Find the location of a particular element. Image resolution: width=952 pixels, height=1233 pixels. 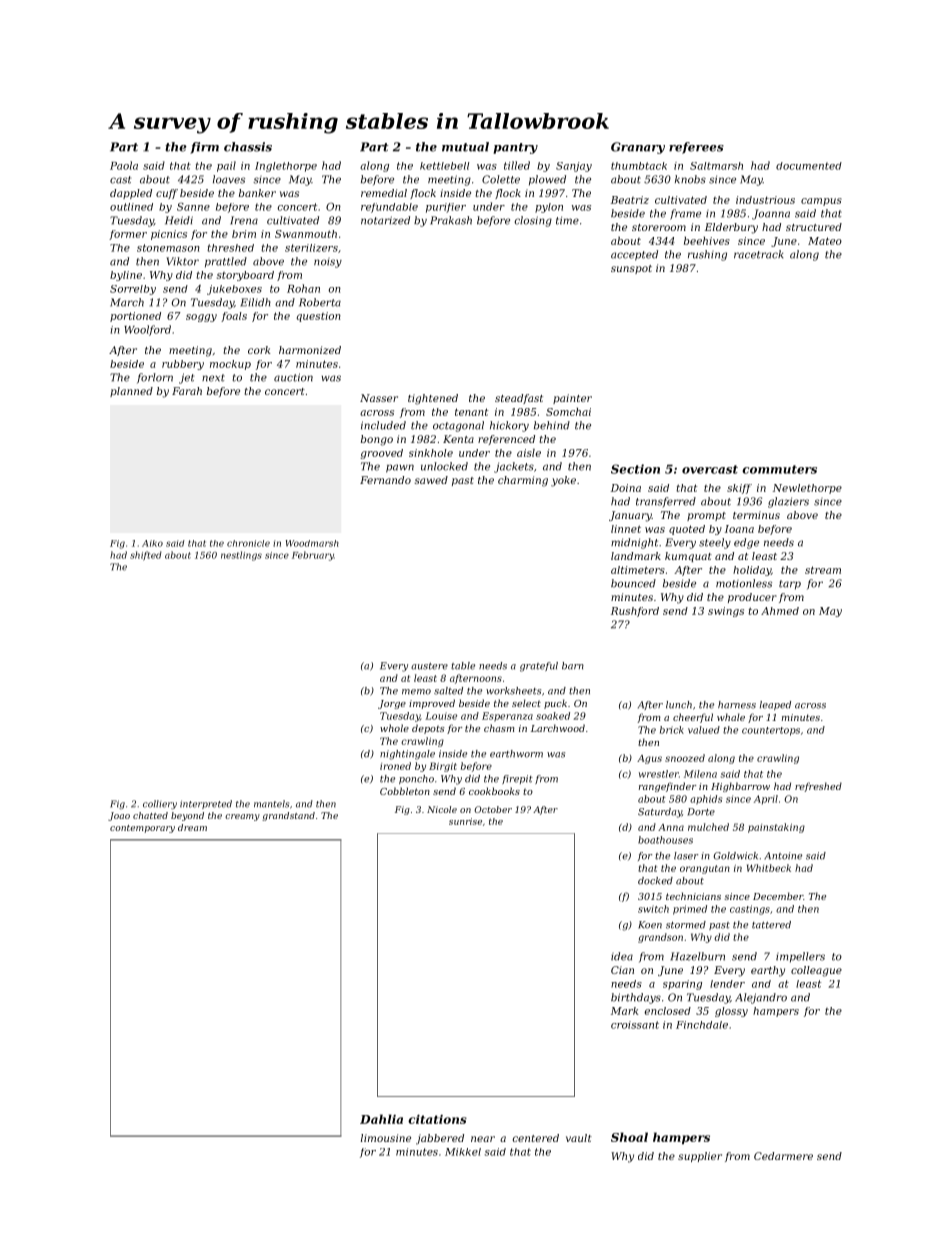

Section is located at coordinates (635, 469).
